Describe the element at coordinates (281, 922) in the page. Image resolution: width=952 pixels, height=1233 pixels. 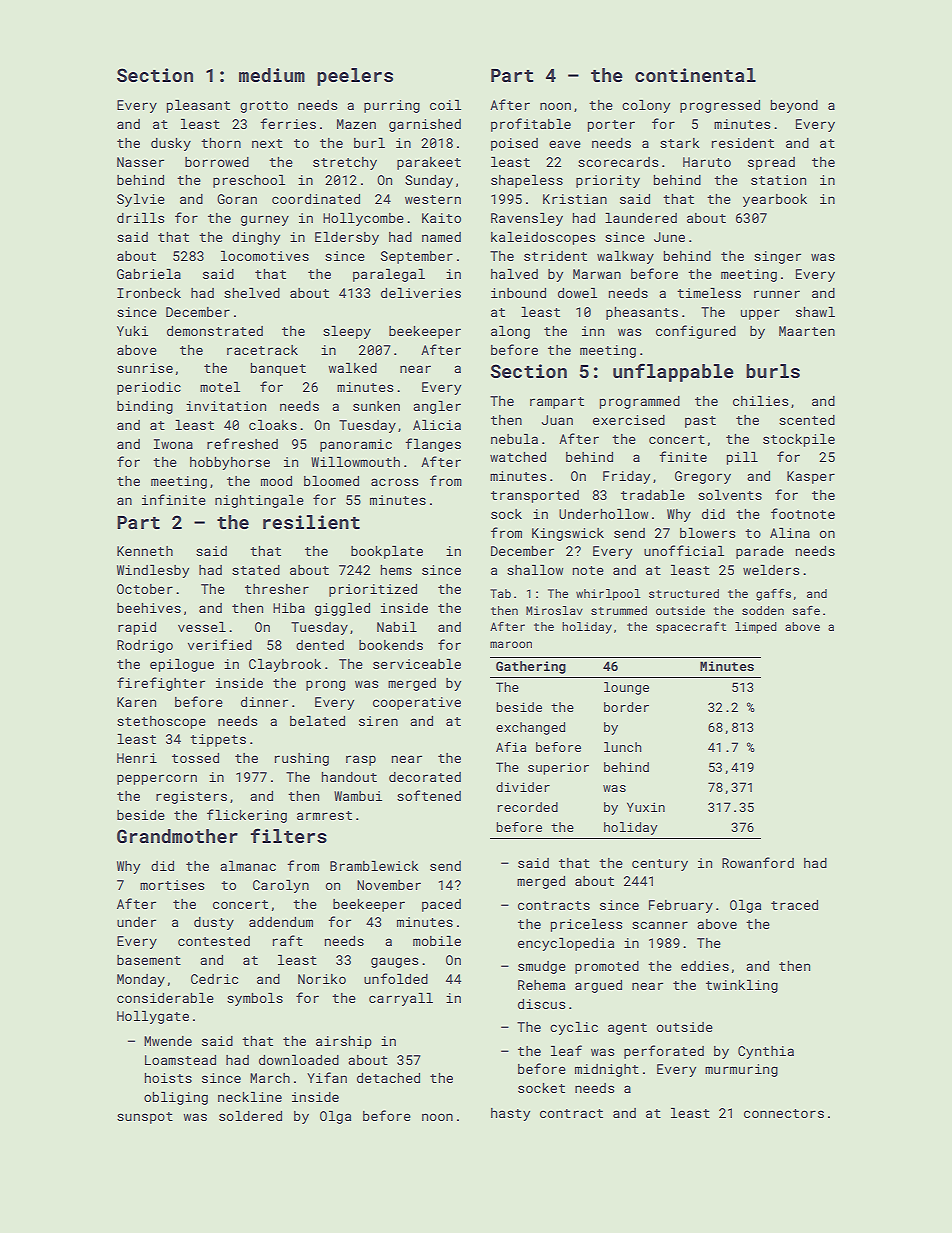
I see `addendum` at that location.
